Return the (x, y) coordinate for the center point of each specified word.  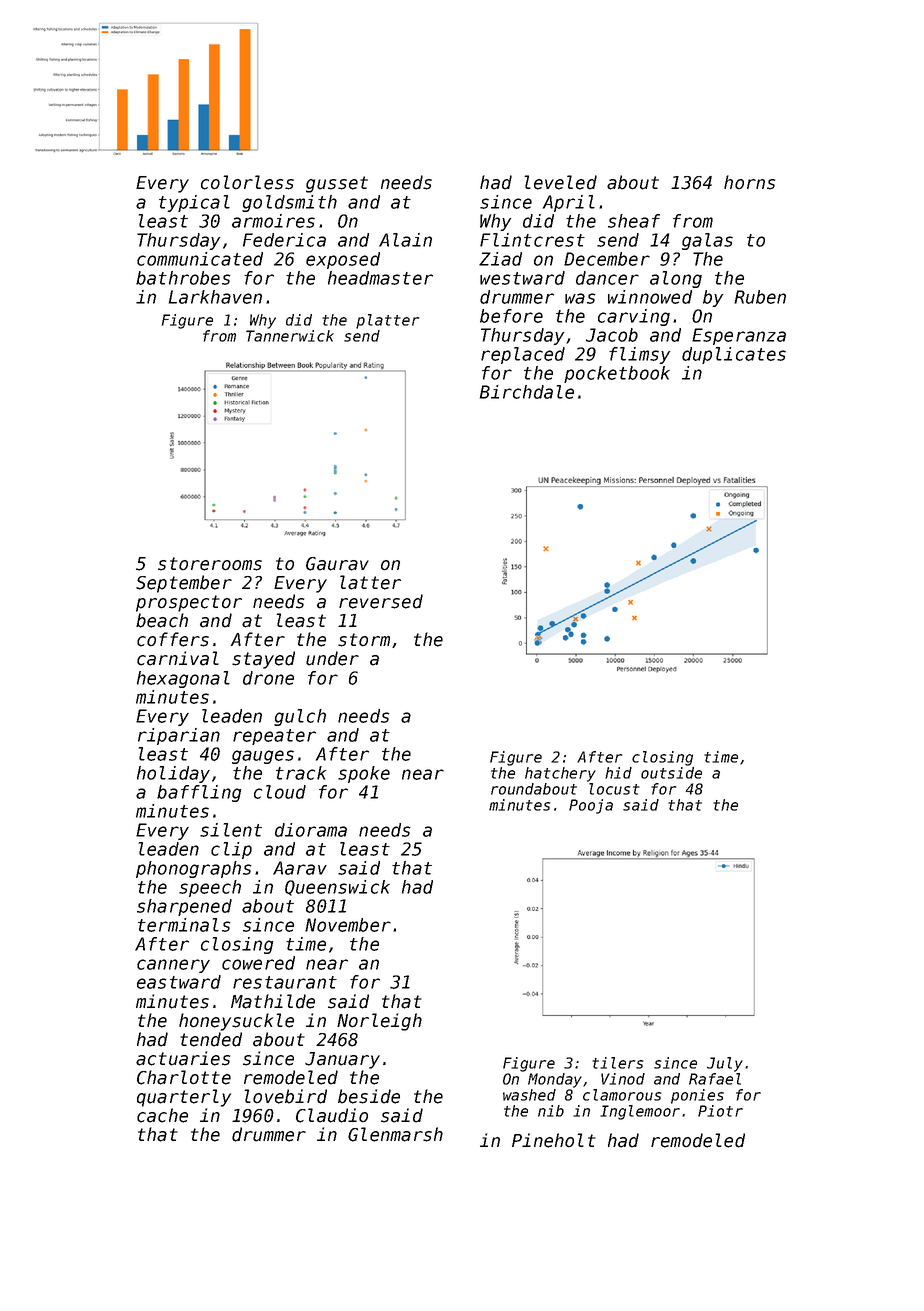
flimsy (639, 355)
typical (194, 203)
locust (614, 789)
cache (162, 1115)
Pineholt (554, 1140)
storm (364, 640)
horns (749, 182)
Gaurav (337, 564)
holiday (173, 774)
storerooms (210, 564)
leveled (560, 182)
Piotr (720, 1111)
